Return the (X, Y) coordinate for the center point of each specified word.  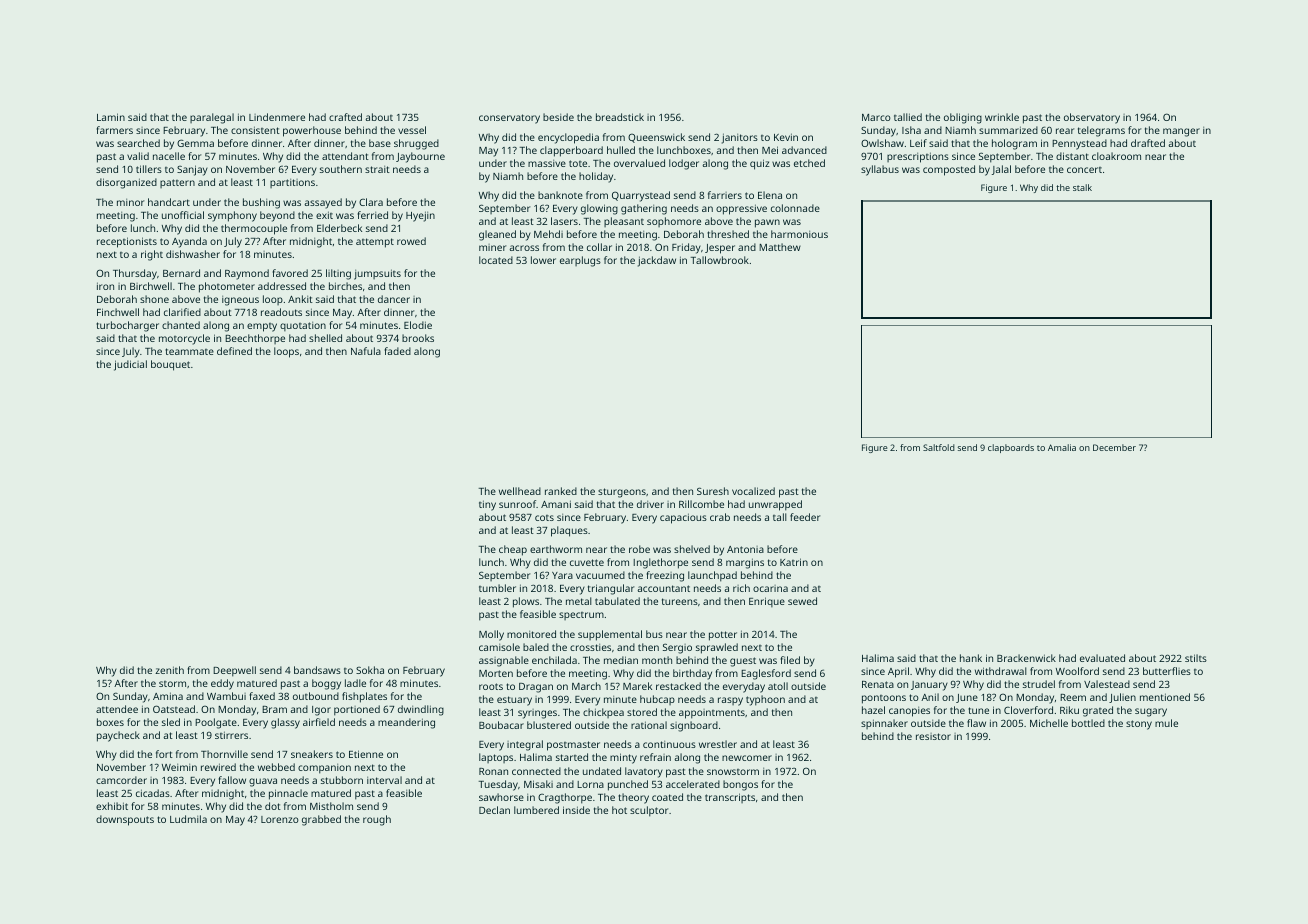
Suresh (713, 491)
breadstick (620, 117)
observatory (1092, 118)
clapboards (1011, 448)
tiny (487, 505)
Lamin (111, 117)
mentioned (1165, 697)
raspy (730, 701)
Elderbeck (339, 228)
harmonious (799, 234)
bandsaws (317, 670)
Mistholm (331, 806)
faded (398, 351)
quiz (759, 164)
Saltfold (939, 447)
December (1114, 447)
